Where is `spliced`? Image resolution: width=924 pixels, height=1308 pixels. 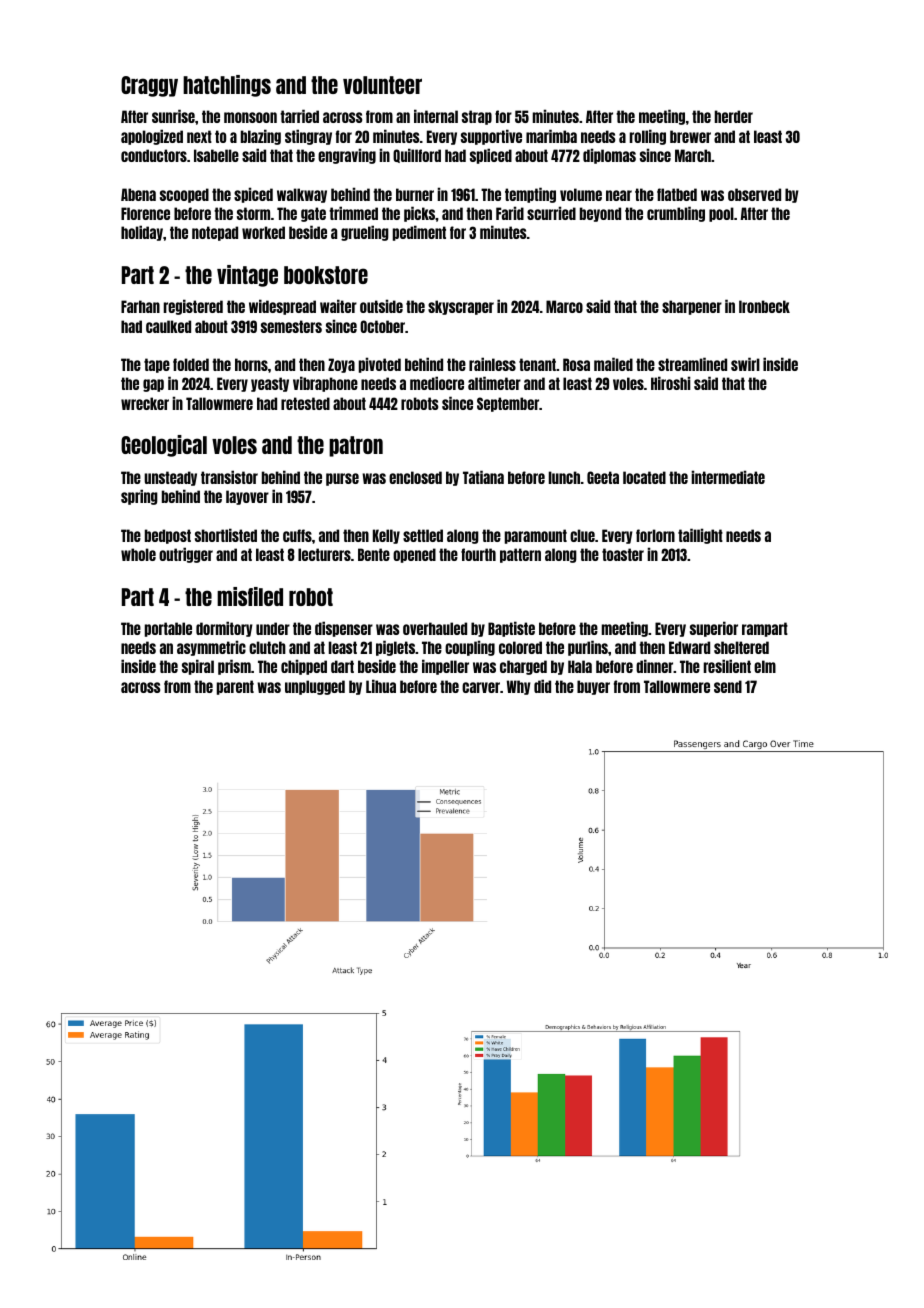 spliced is located at coordinates (491, 156).
